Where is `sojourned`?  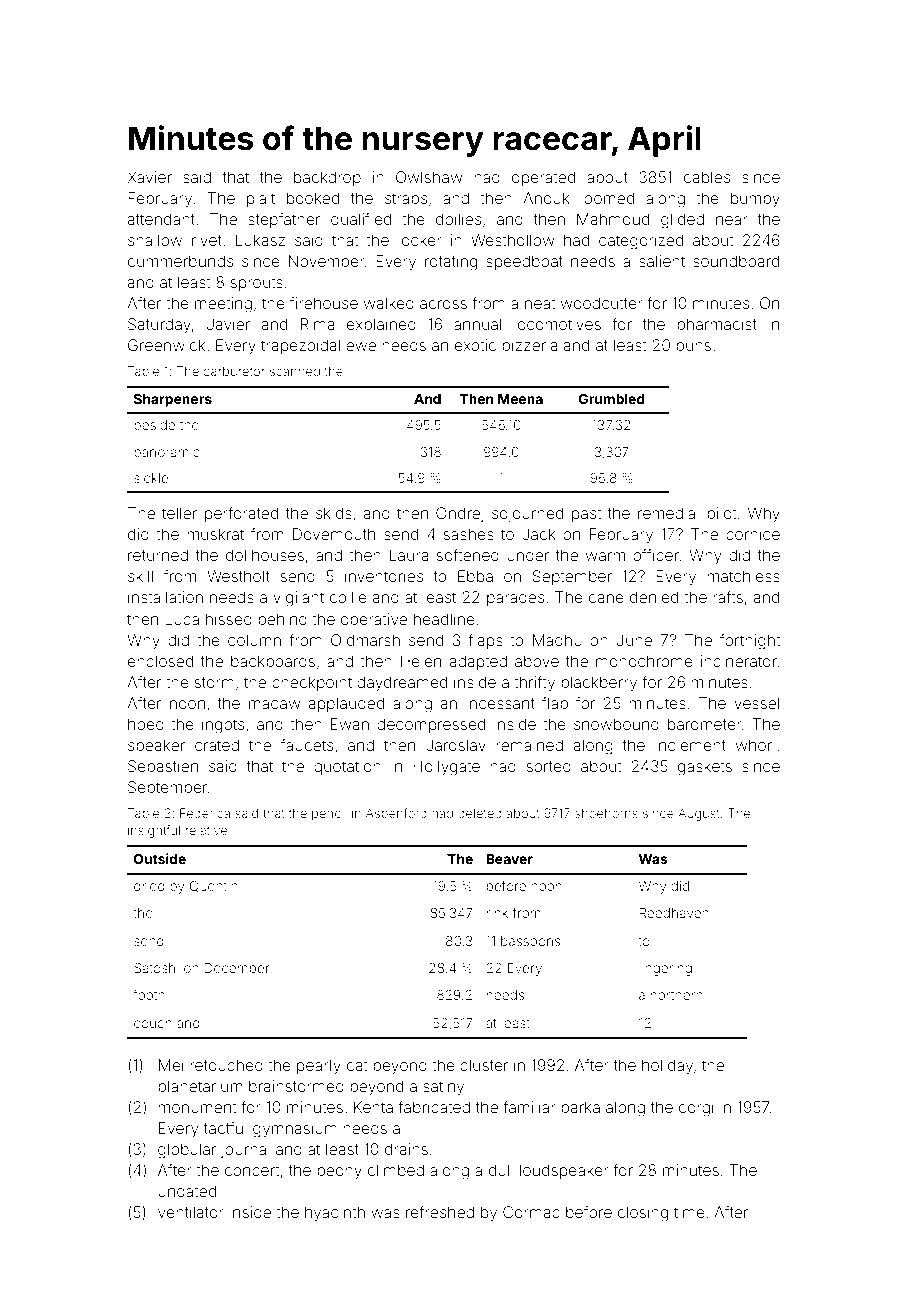 sojourned is located at coordinates (527, 514).
